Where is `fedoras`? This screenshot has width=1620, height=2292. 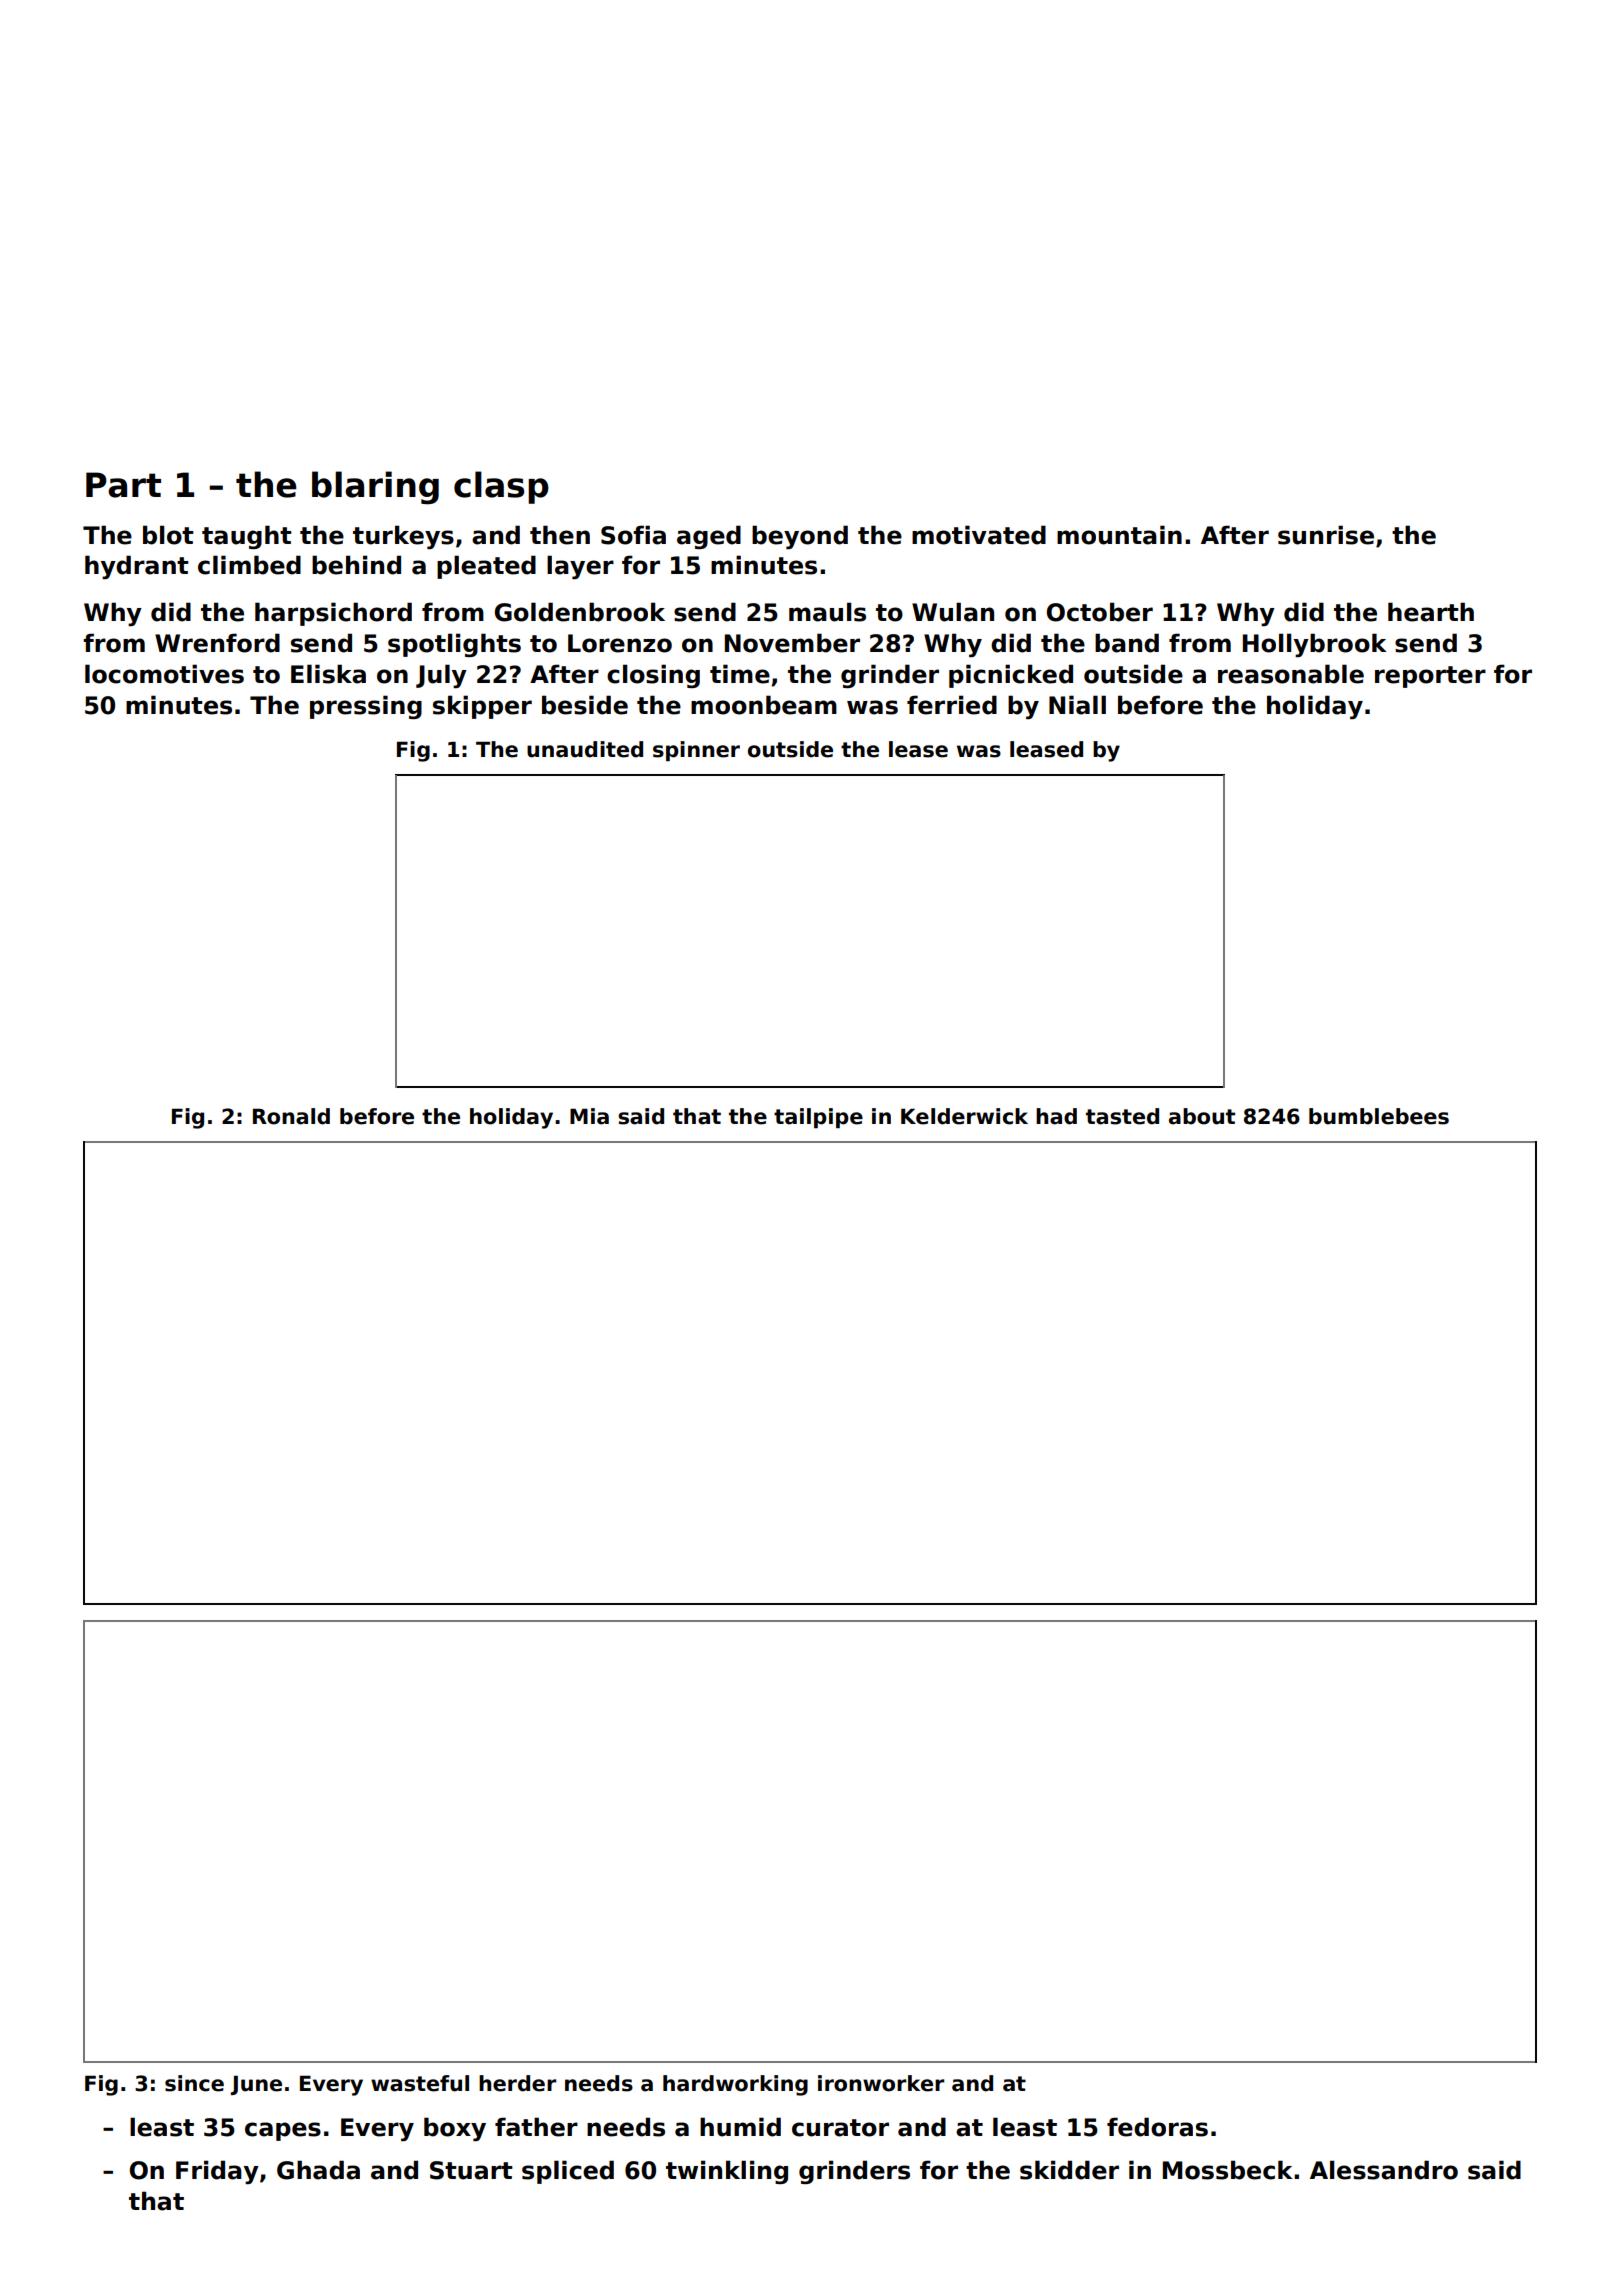
fedoras is located at coordinates (1157, 2127).
